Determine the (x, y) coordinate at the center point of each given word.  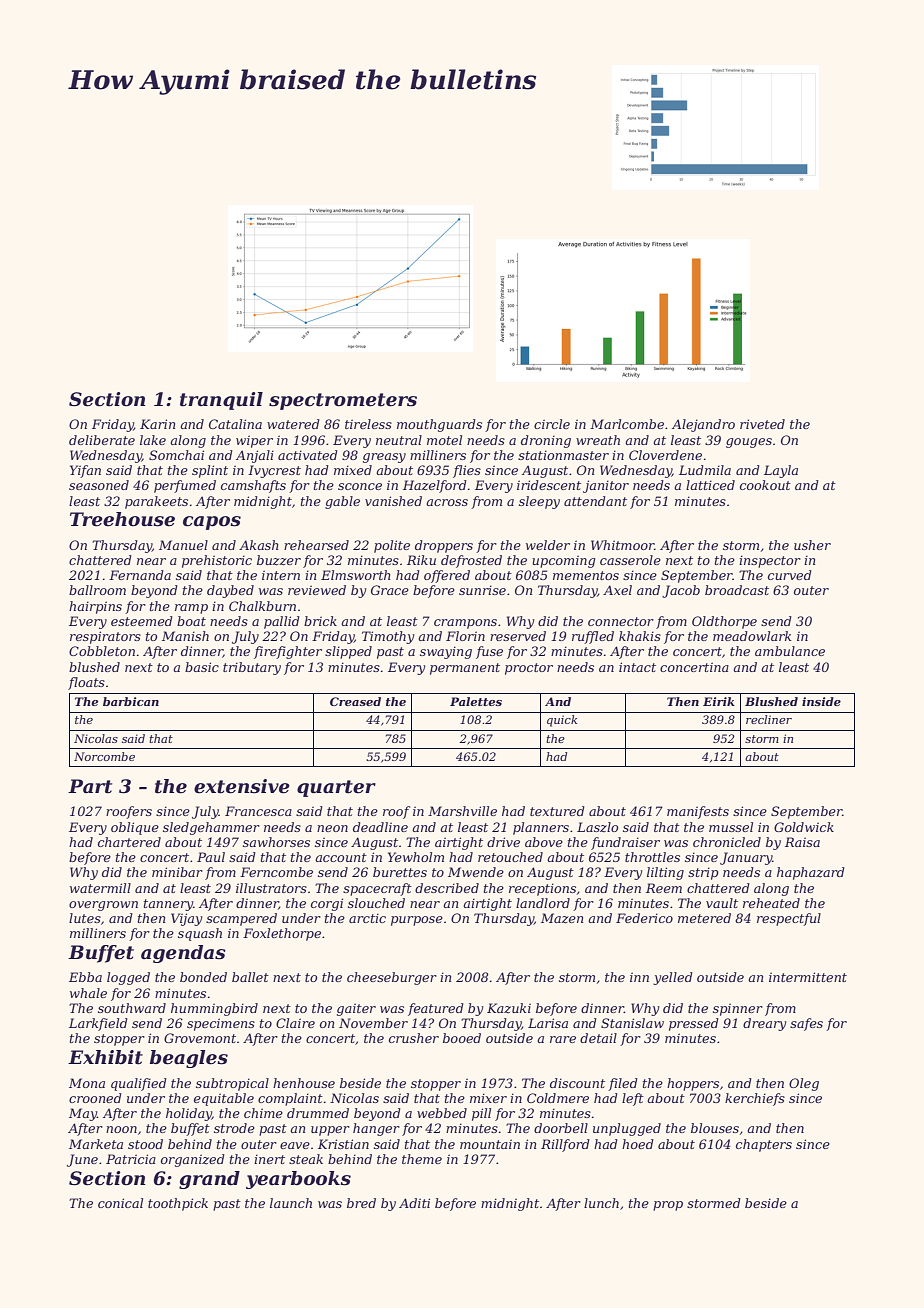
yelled (673, 978)
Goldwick (804, 827)
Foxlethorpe (282, 934)
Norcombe (104, 756)
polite (392, 546)
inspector (770, 561)
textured (557, 811)
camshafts (253, 486)
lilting (665, 873)
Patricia (131, 1159)
